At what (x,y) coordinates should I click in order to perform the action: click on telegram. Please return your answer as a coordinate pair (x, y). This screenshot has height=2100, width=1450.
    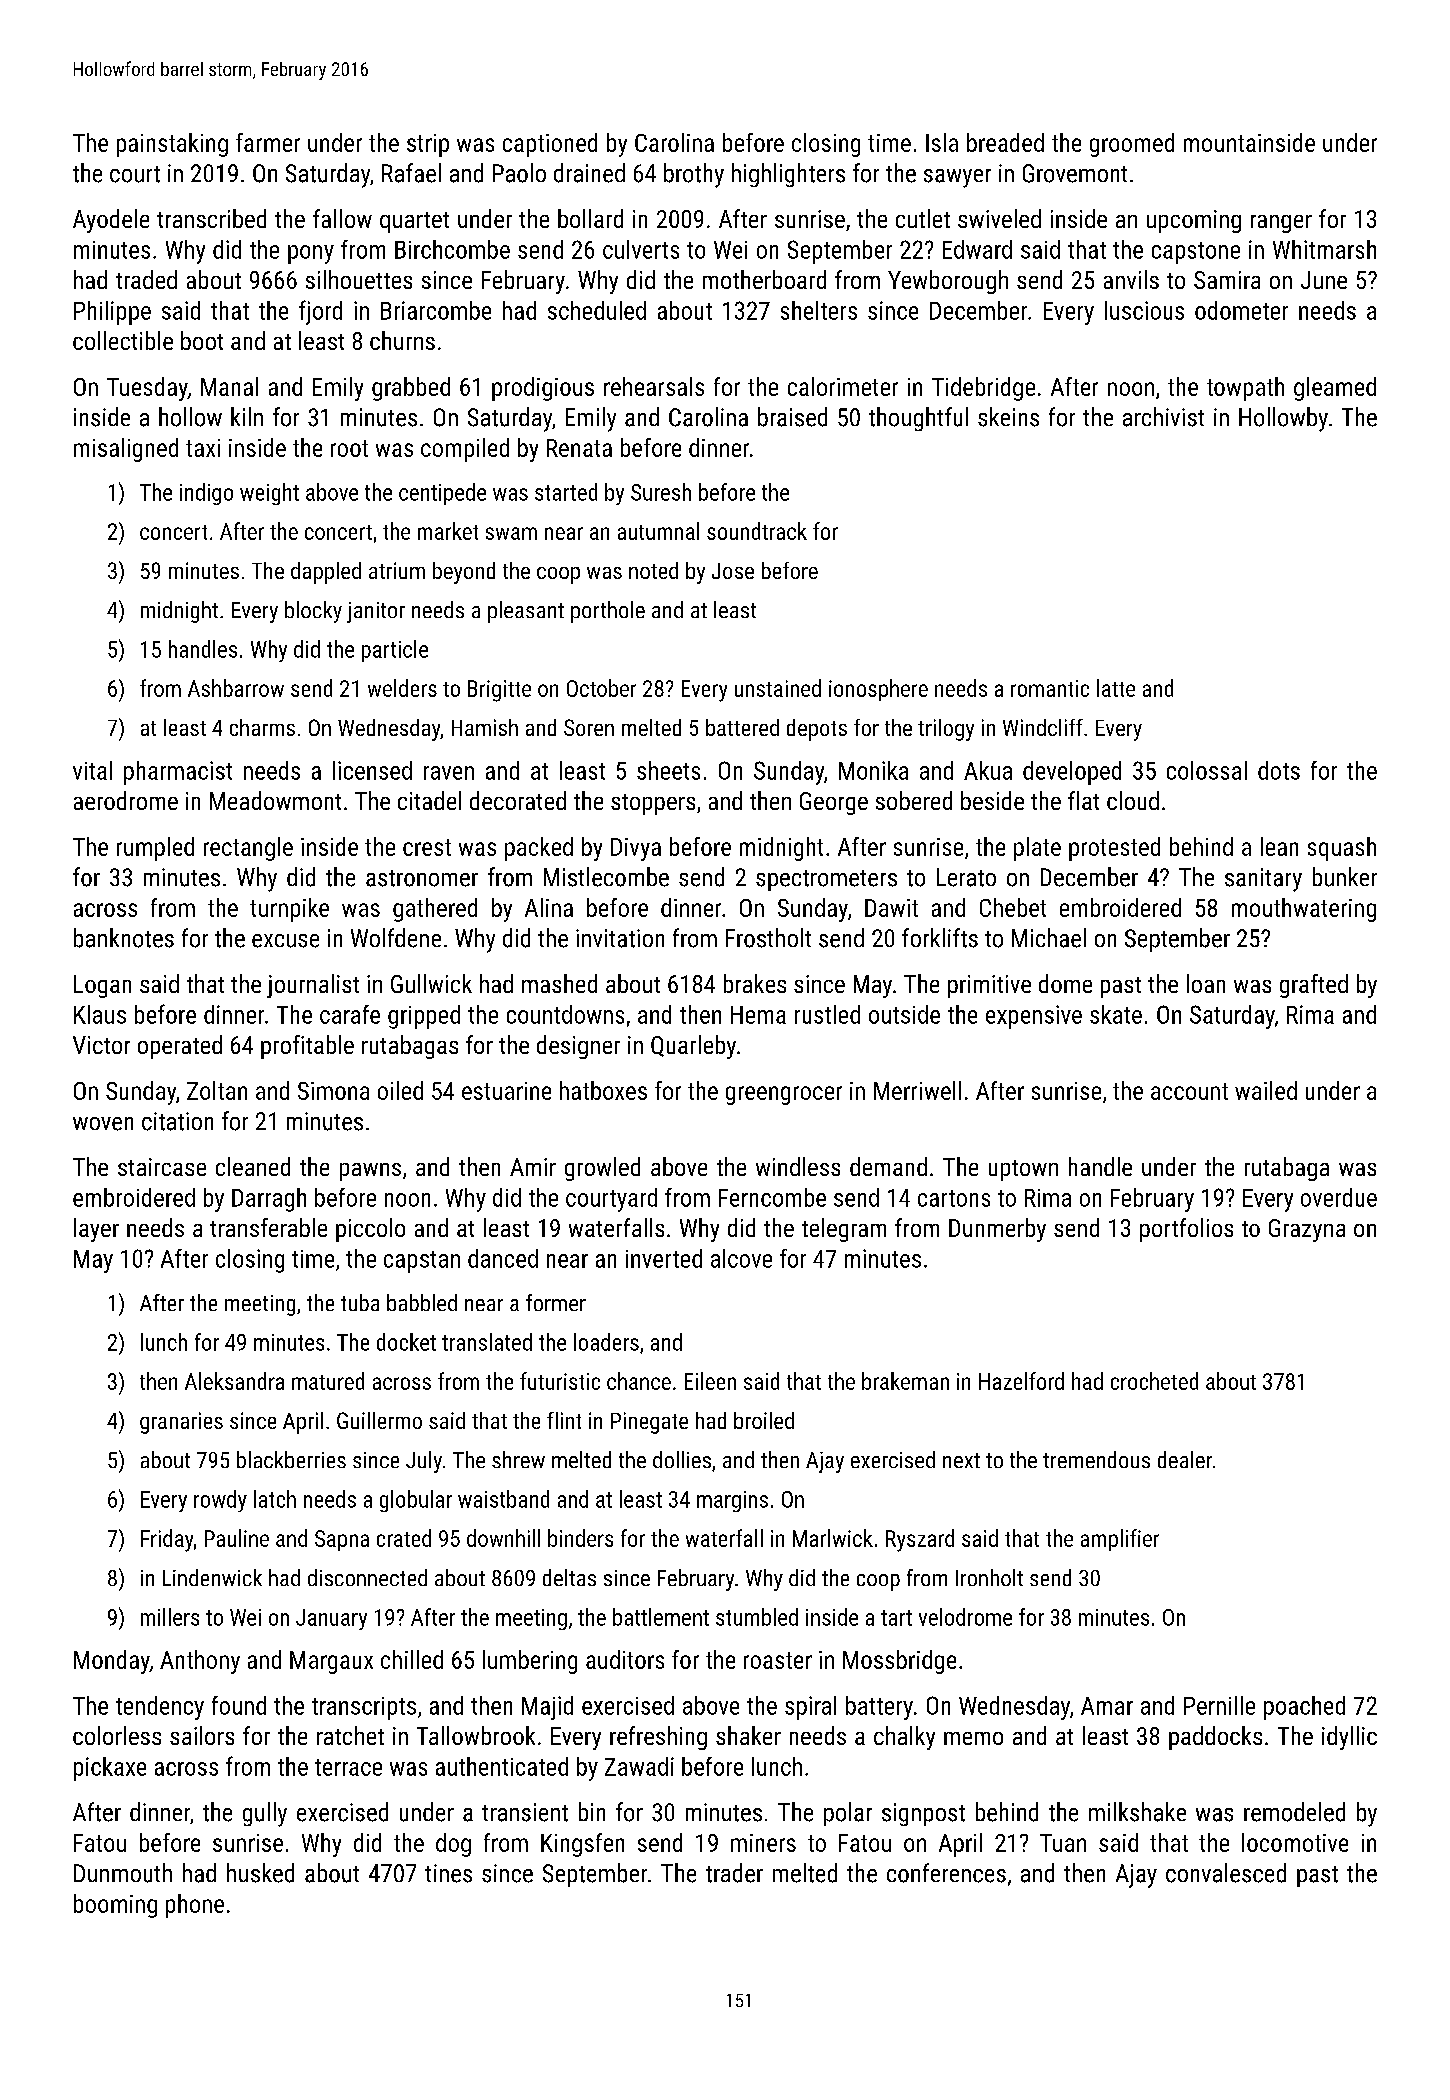
    Looking at the image, I should click on (844, 1230).
